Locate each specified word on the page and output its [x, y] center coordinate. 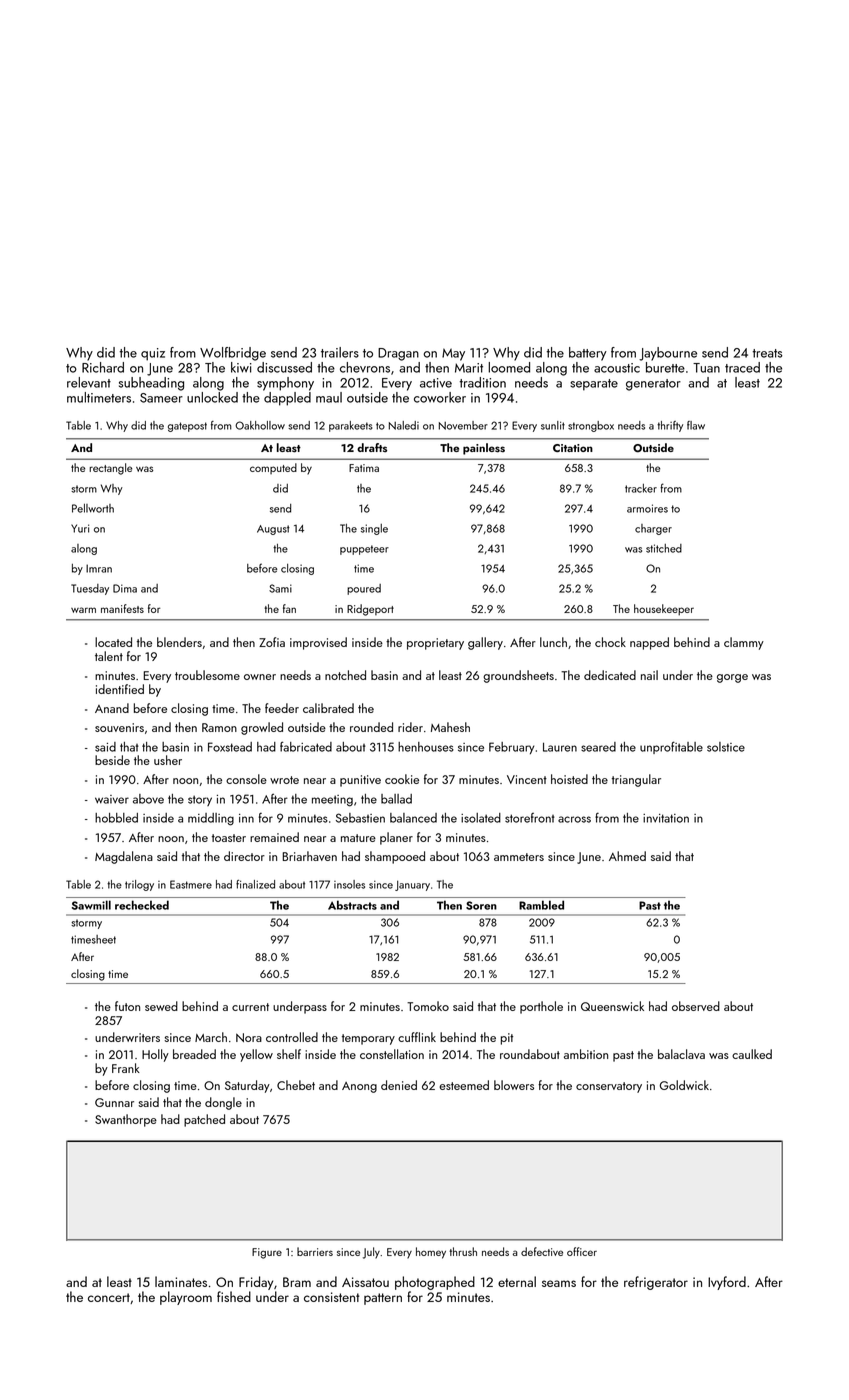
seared [598, 747]
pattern [383, 1299]
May [453, 354]
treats [768, 353]
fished [234, 1296]
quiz [153, 354]
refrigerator [656, 1283]
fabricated [306, 746]
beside [112, 760]
